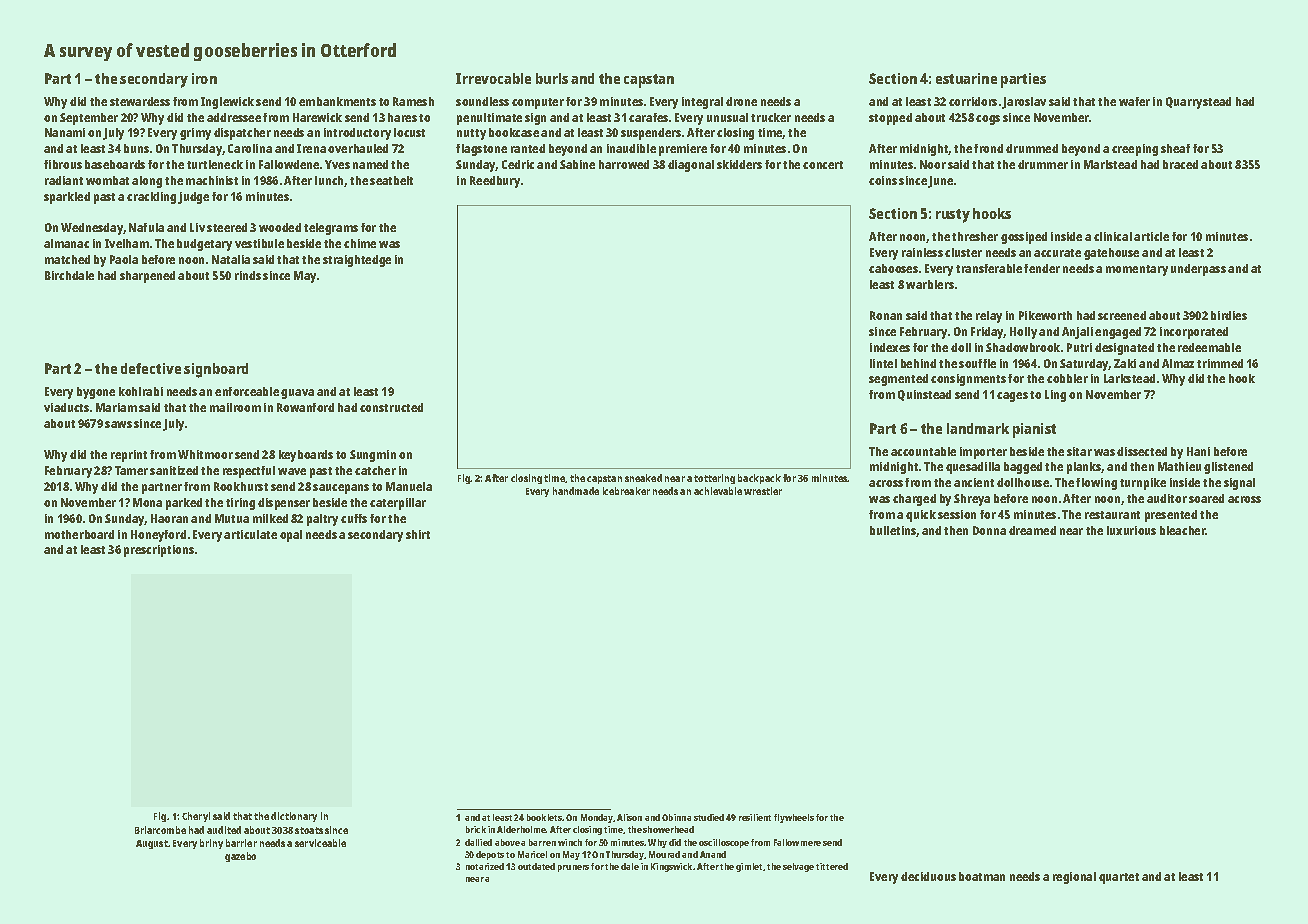 This image has height=924, width=1308. What do you see at coordinates (1180, 164) in the image?
I see `braced` at bounding box center [1180, 164].
